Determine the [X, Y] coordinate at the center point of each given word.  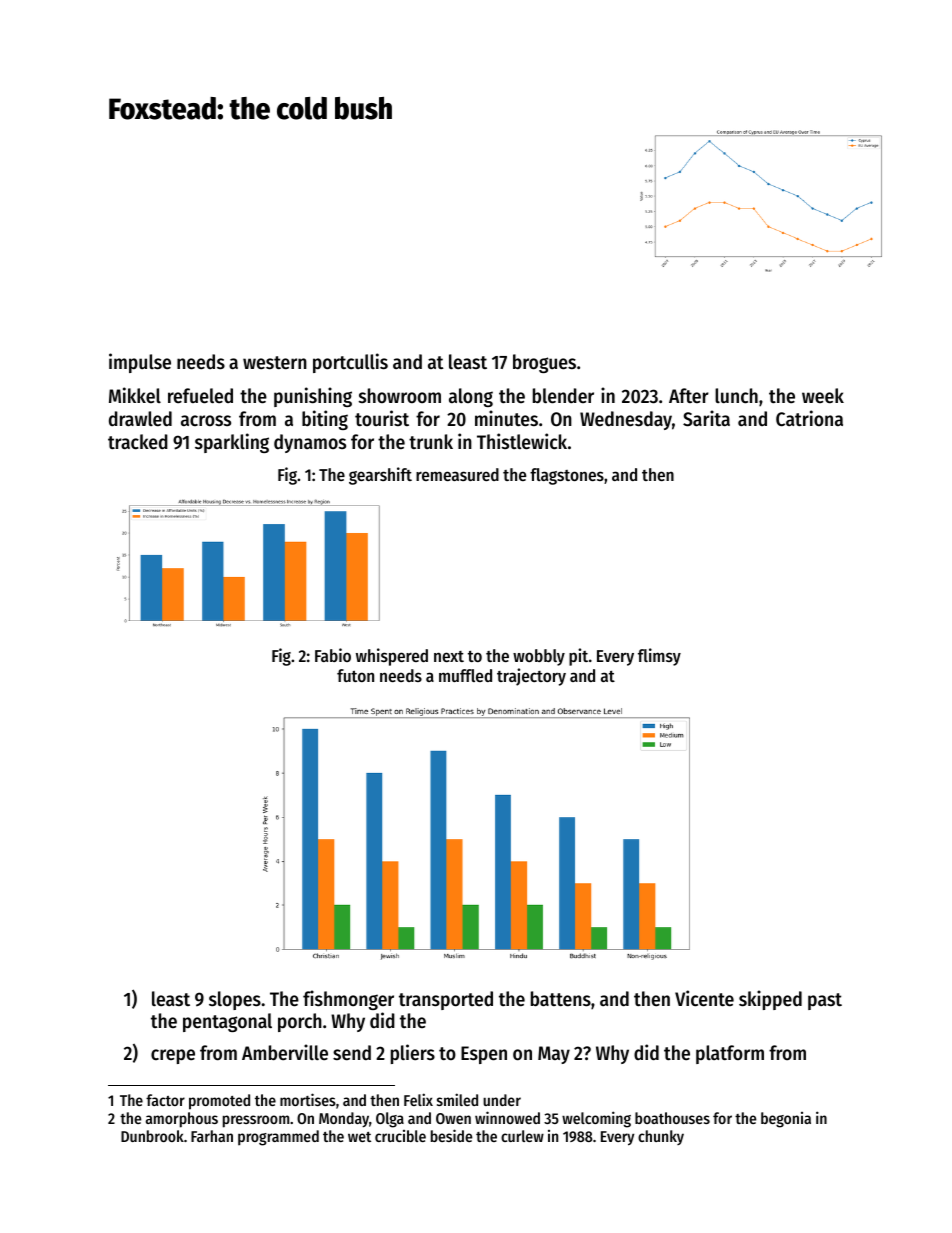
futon [355, 675]
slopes [235, 1000]
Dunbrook [152, 1136]
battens [561, 999]
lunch [736, 396]
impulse [140, 363]
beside [451, 1135]
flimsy [659, 657]
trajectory [531, 677]
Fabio [333, 655]
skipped [770, 1000]
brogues [544, 363]
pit [578, 657]
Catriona [809, 418]
